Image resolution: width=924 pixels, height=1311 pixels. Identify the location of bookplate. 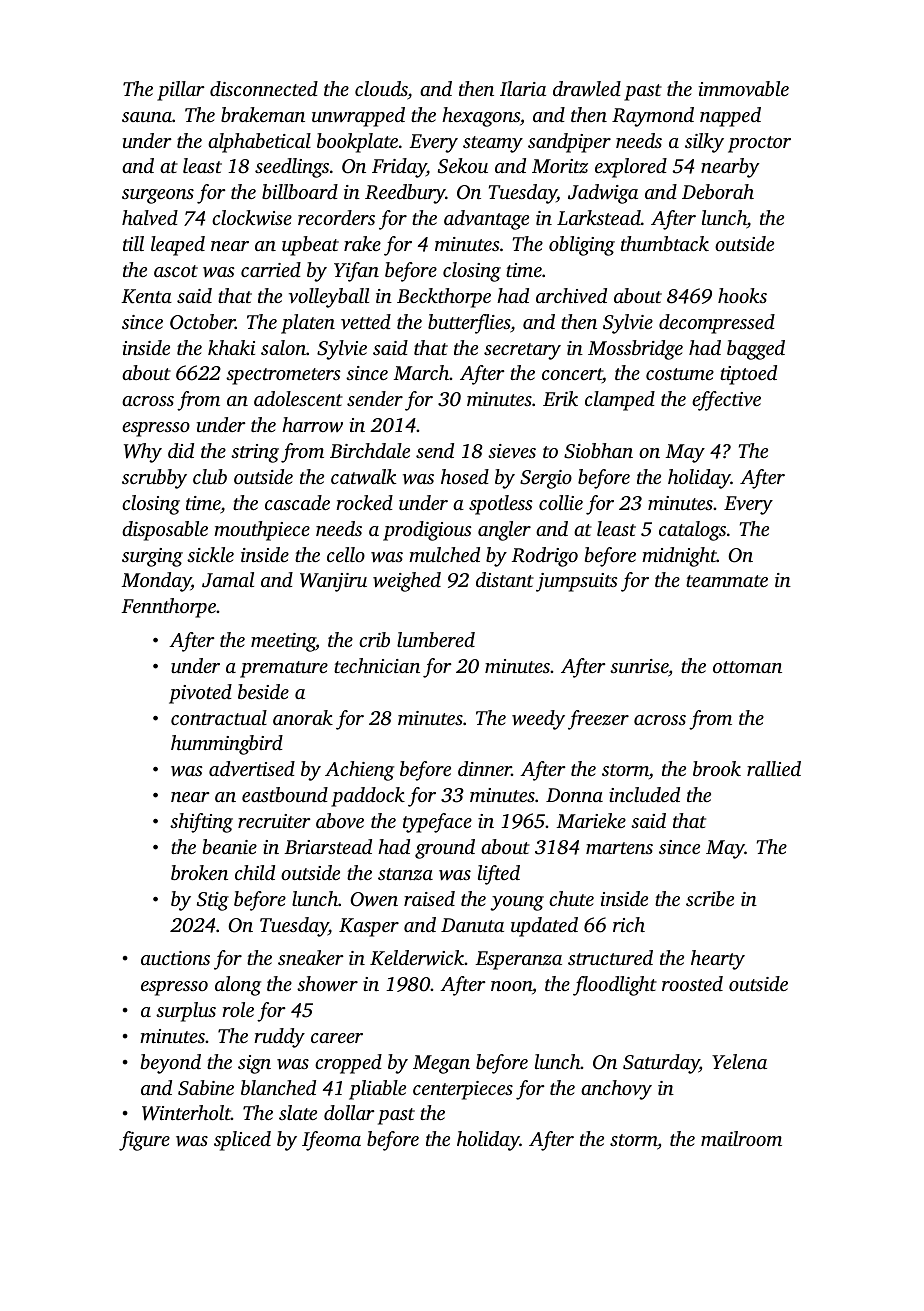
(357, 143).
